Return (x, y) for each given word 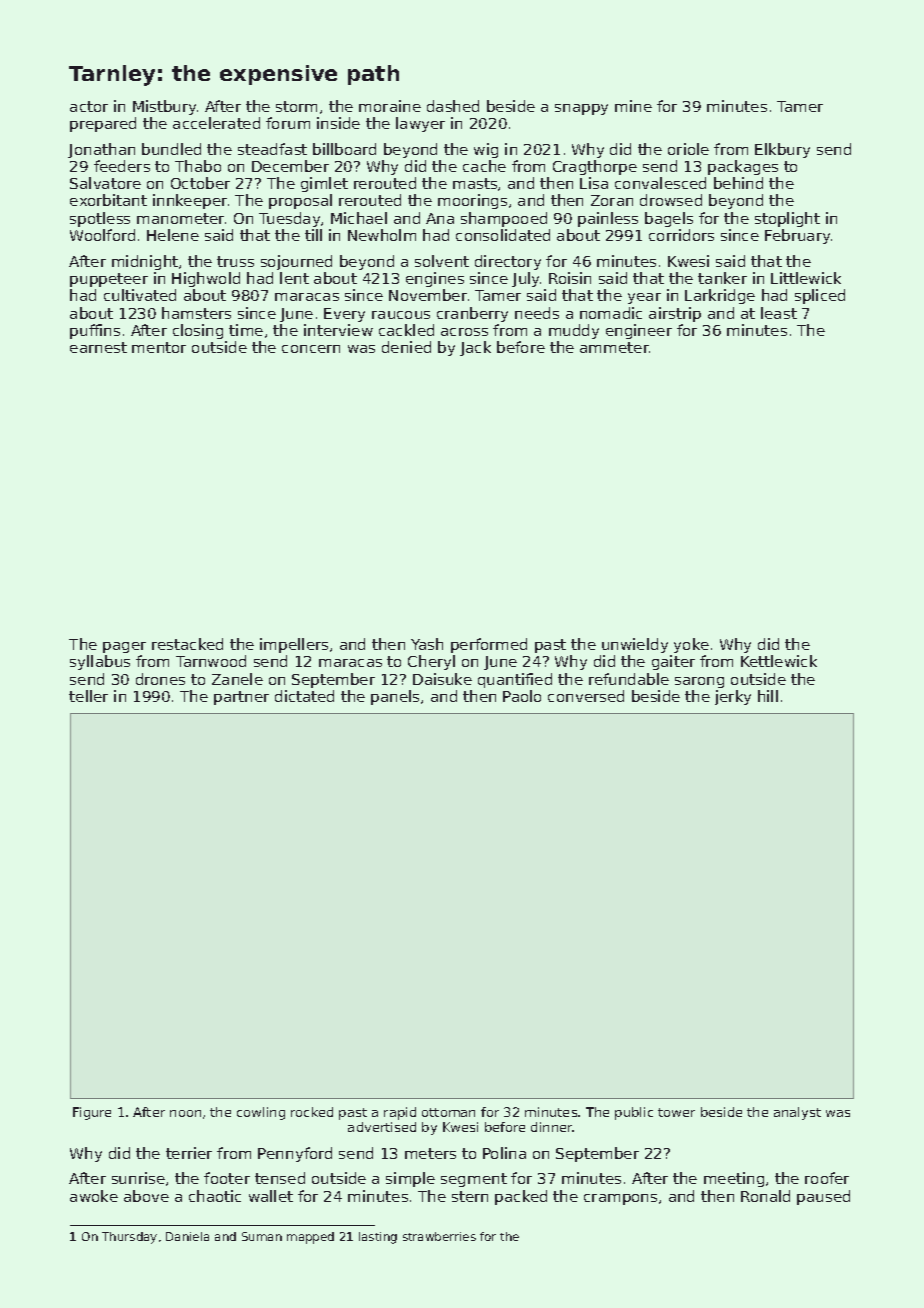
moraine (390, 106)
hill (768, 696)
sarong (699, 682)
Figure (92, 1113)
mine (633, 106)
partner (241, 698)
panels (395, 697)
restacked (187, 644)
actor (89, 106)
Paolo (522, 696)
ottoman (448, 1112)
